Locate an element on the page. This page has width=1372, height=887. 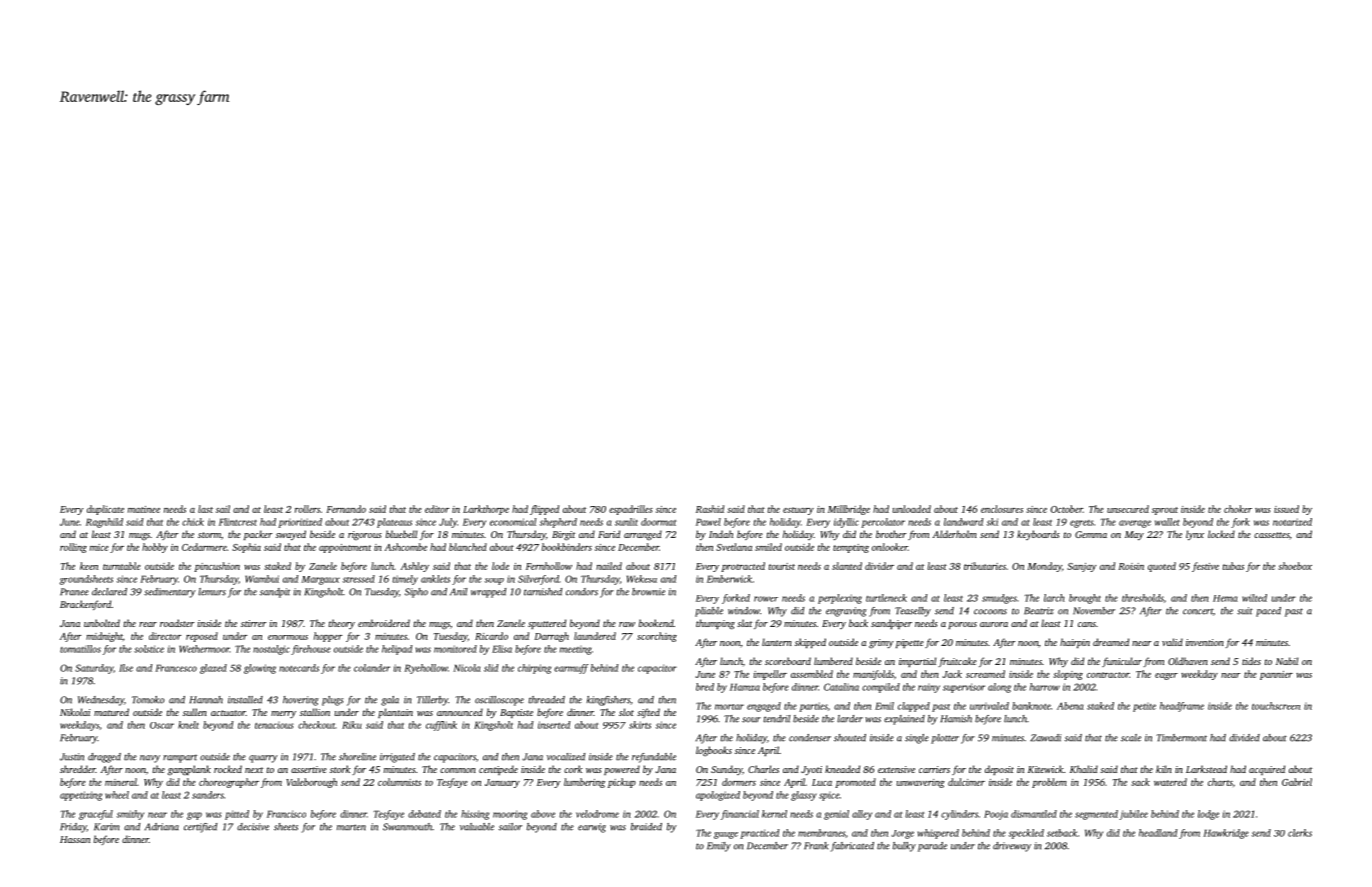
duplicate is located at coordinates (105, 510).
